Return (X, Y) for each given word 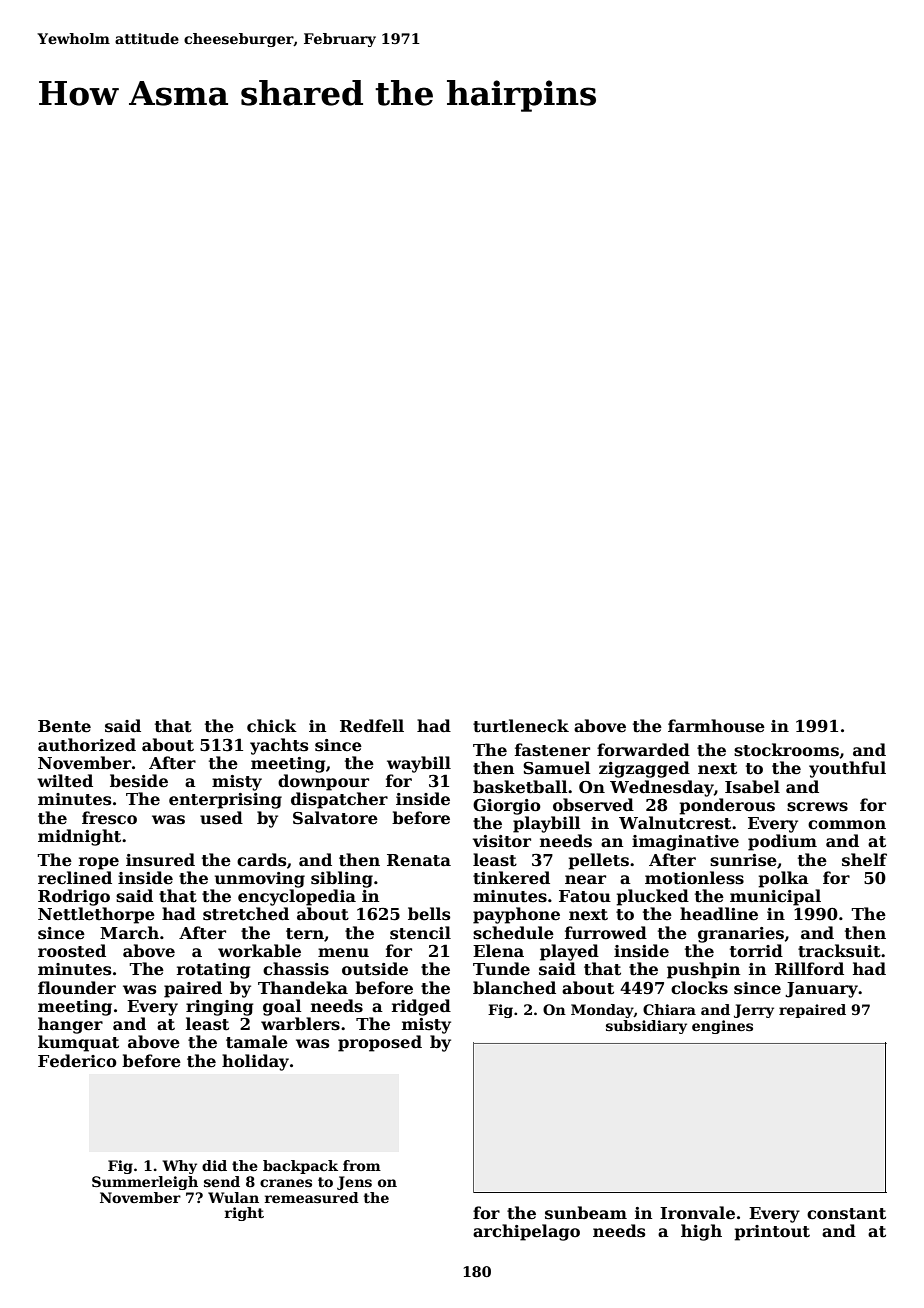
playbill (546, 824)
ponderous (727, 806)
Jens (354, 1183)
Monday (602, 1011)
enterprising (225, 801)
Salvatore (335, 818)
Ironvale (697, 1213)
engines (722, 1027)
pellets (598, 861)
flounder (77, 987)
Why (180, 1167)
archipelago (526, 1232)
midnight (79, 837)
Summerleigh (145, 1183)
